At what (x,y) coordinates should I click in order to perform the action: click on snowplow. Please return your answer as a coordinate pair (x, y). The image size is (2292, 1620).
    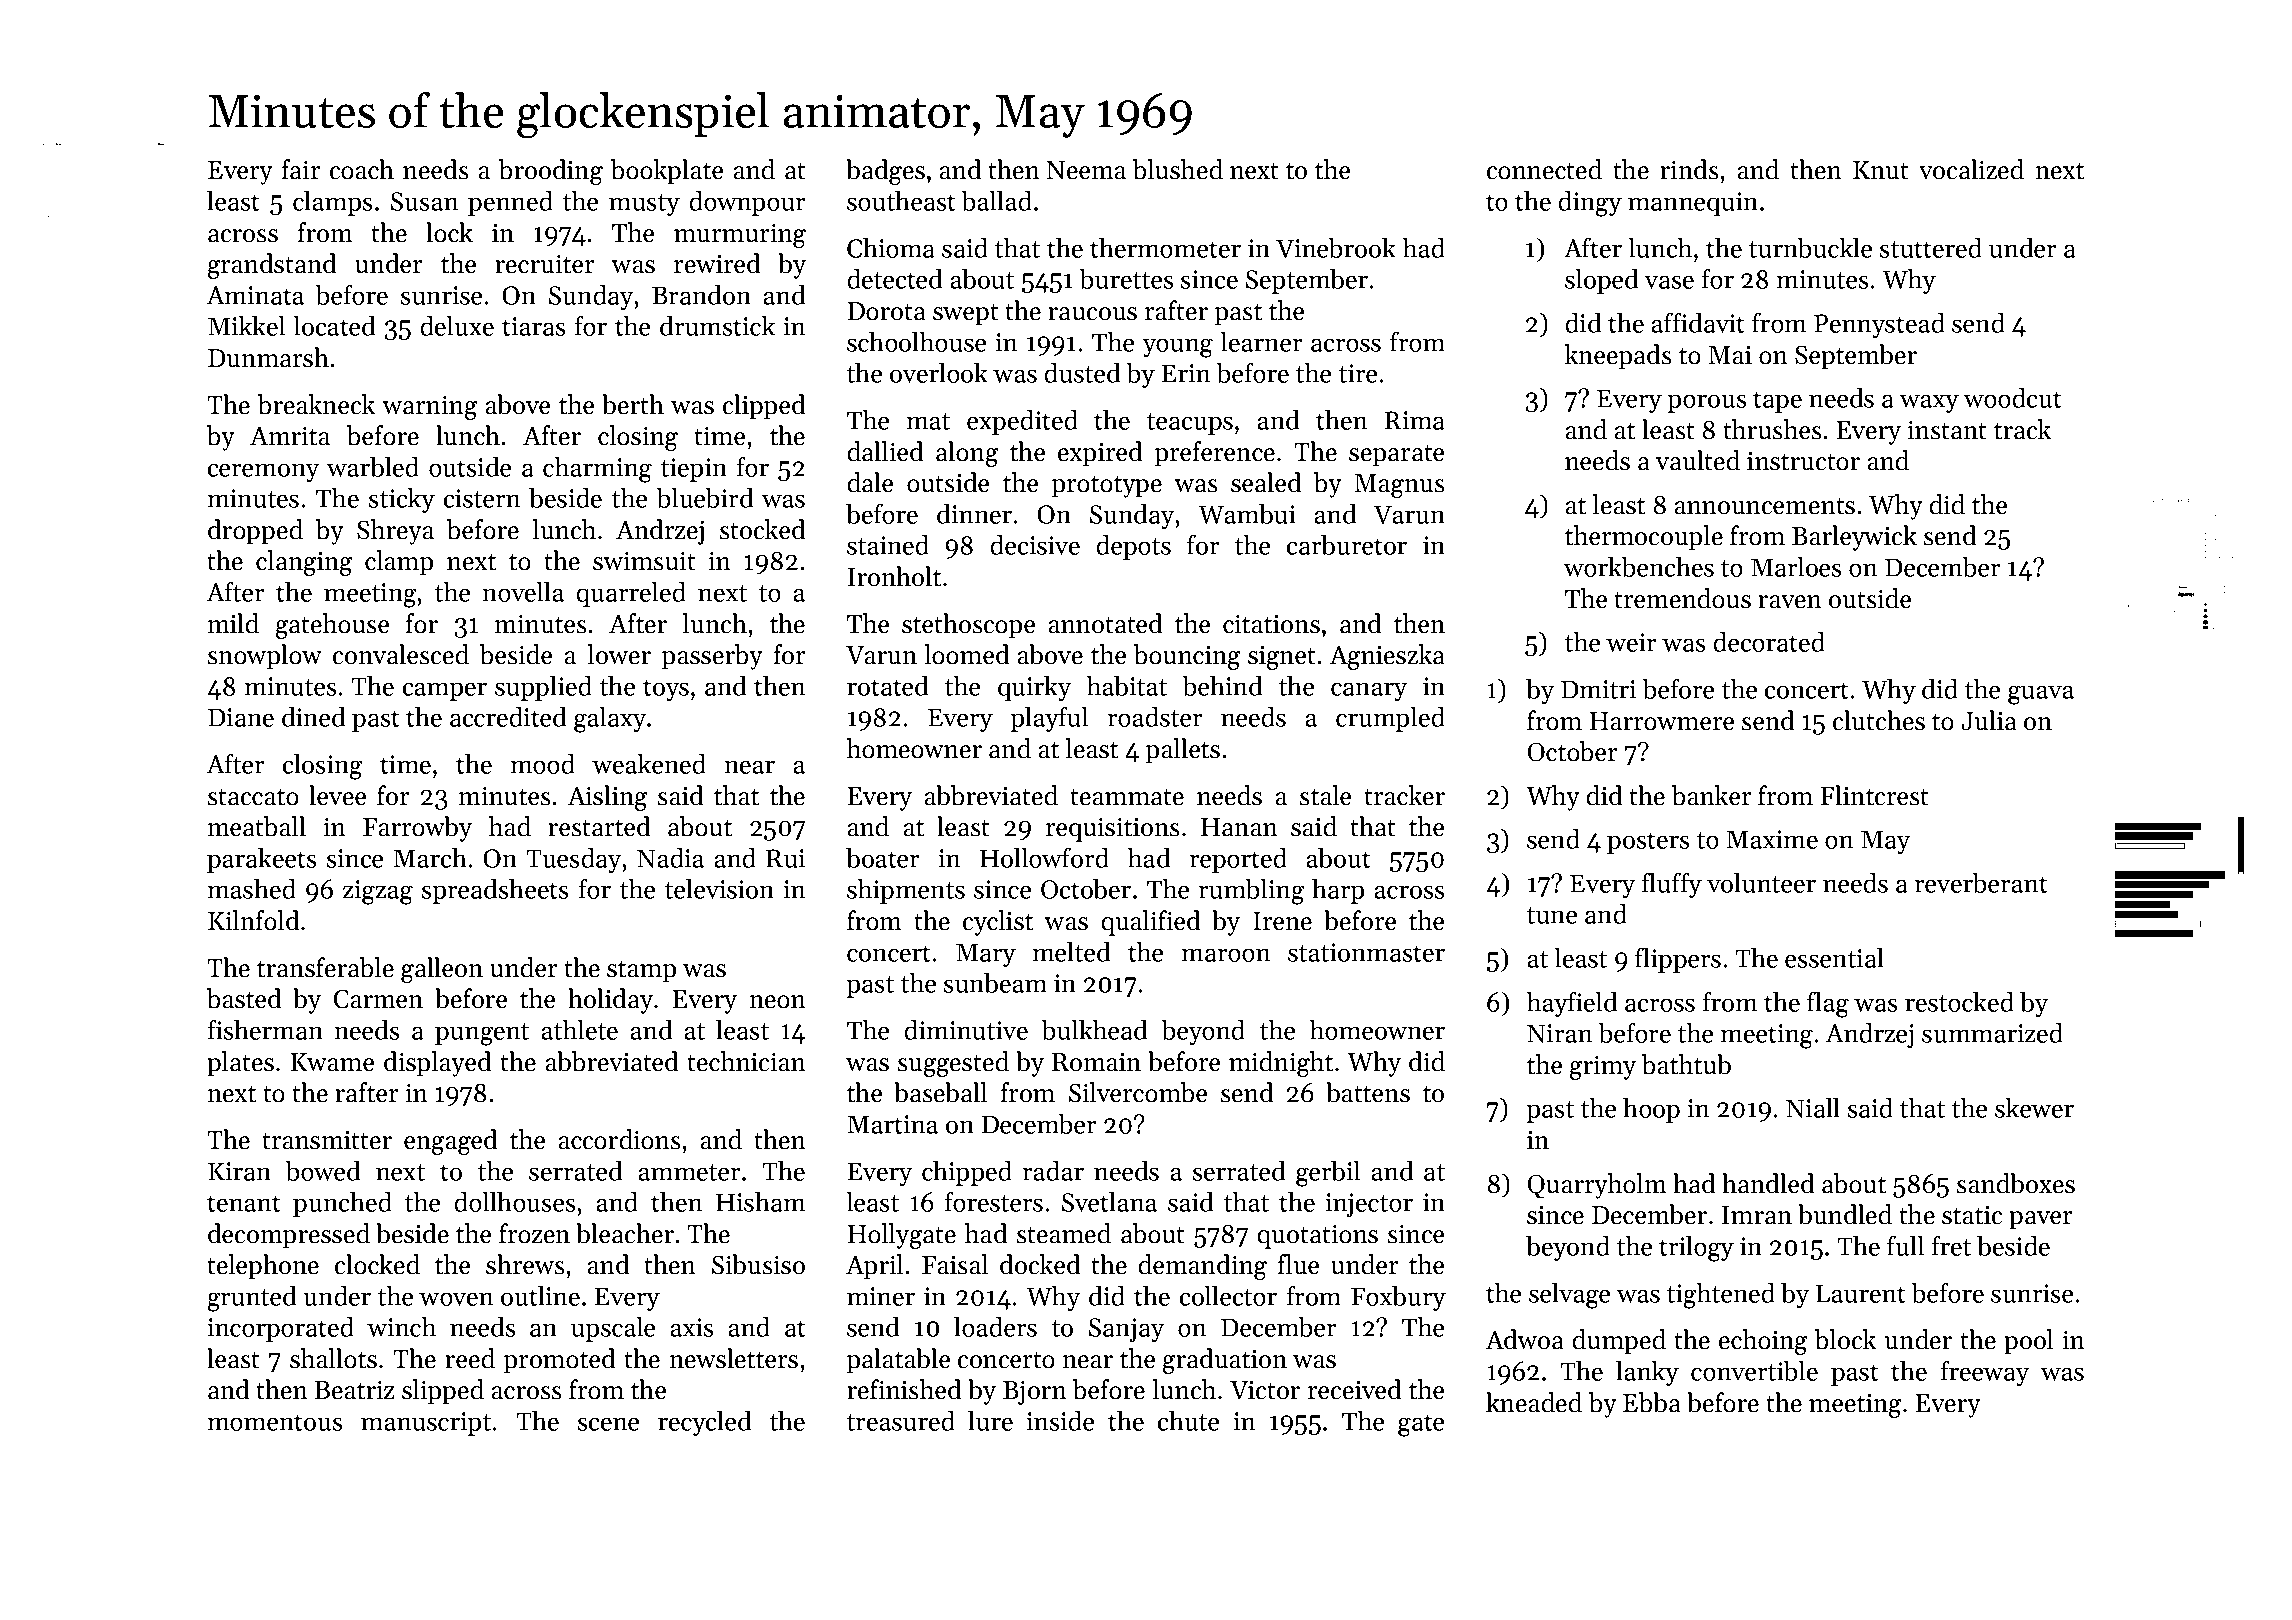
    Looking at the image, I should click on (265, 657).
